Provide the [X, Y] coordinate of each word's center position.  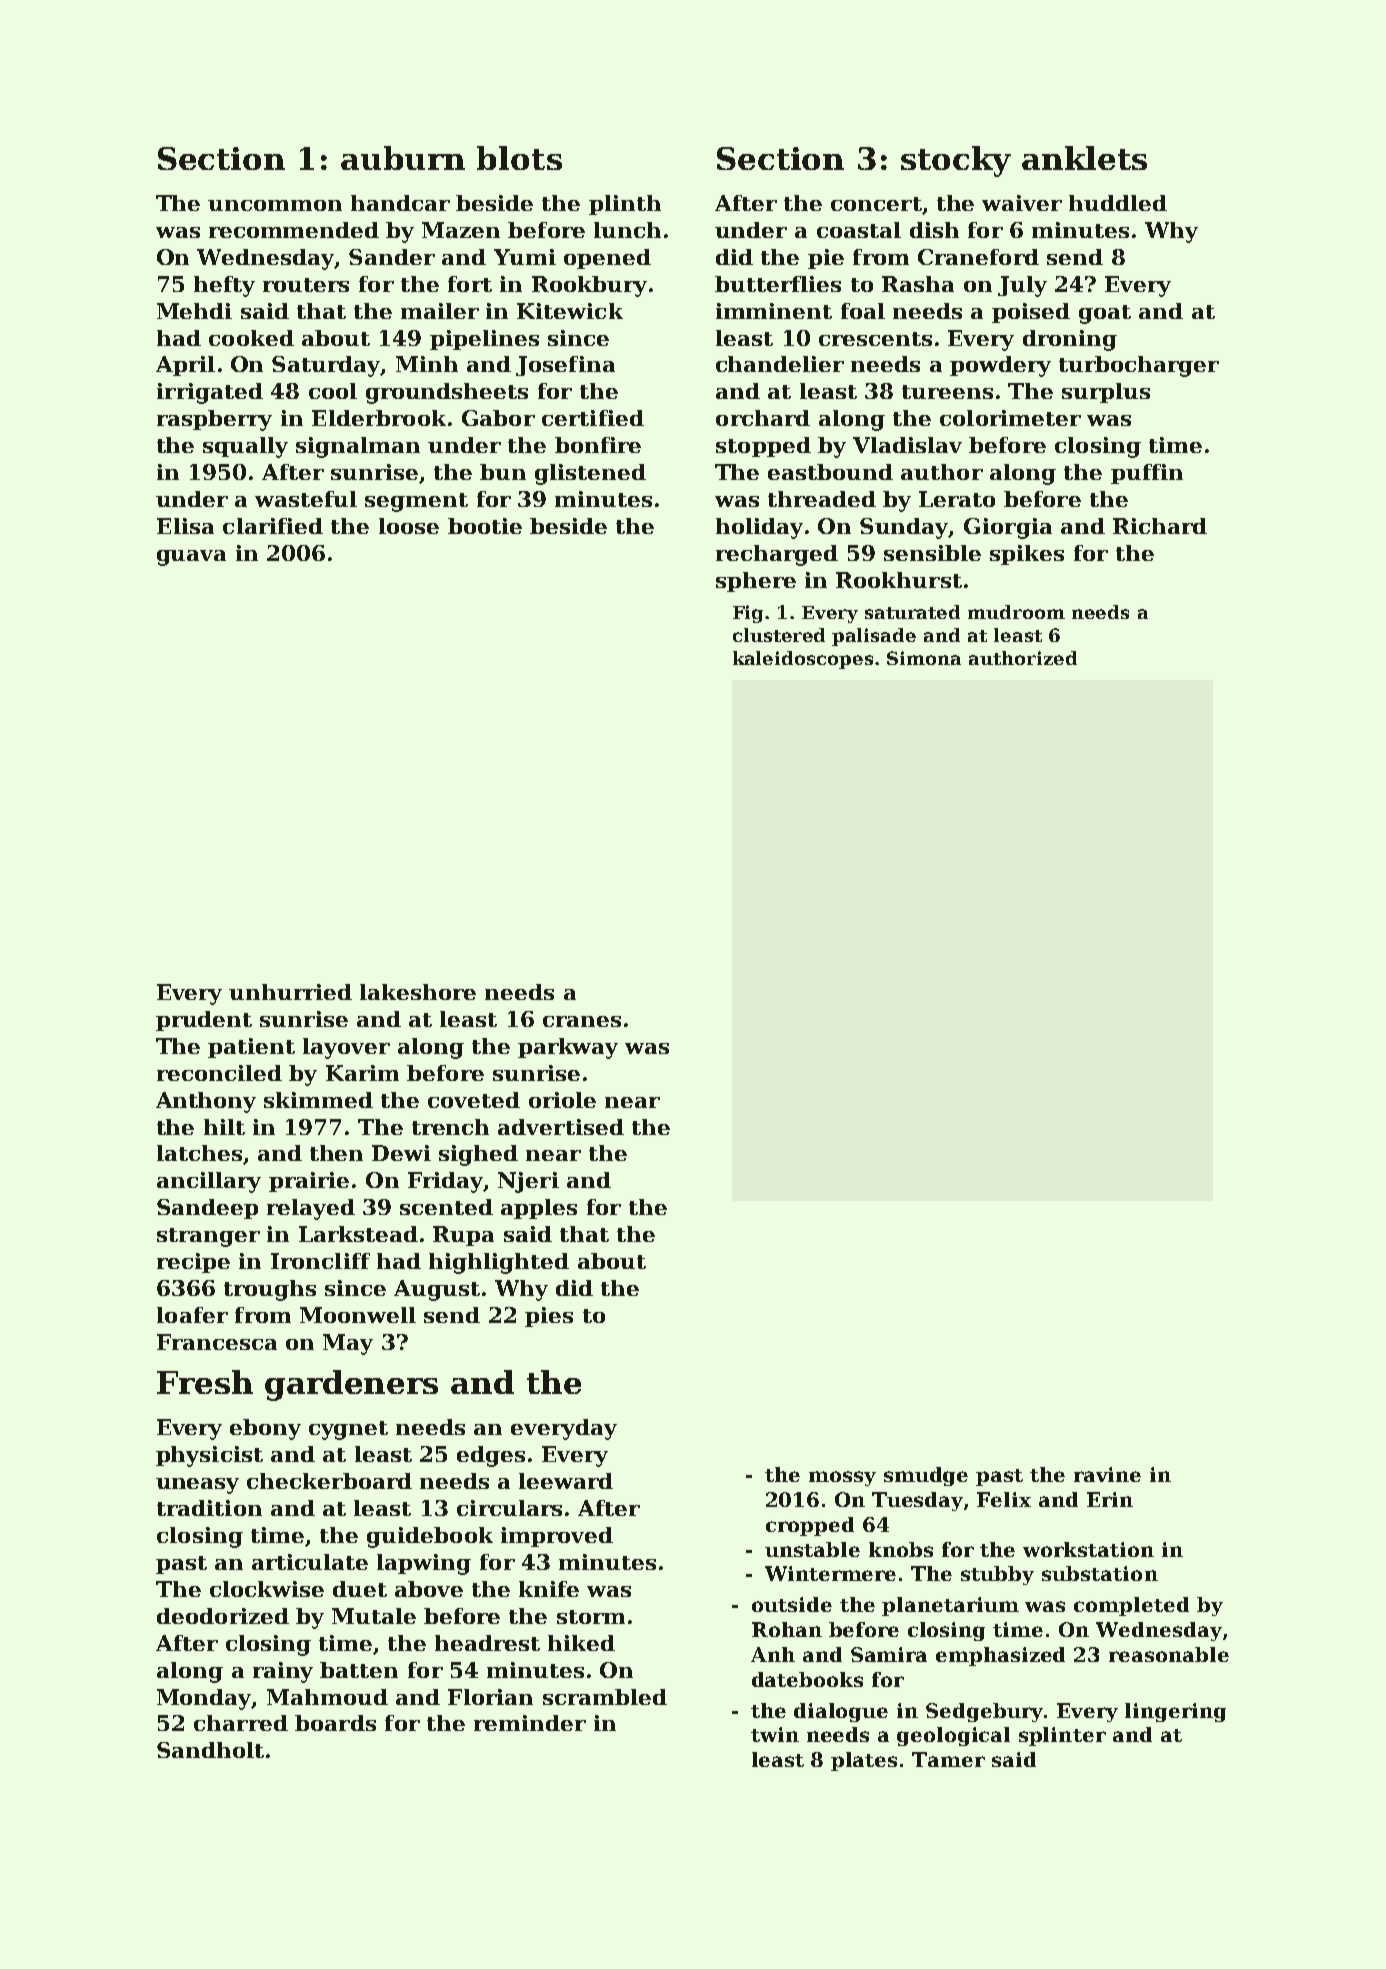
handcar [400, 203]
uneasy [197, 1486]
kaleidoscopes [803, 660]
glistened [590, 474]
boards [335, 1723]
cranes [582, 1021]
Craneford [978, 257]
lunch [627, 230]
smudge [926, 1476]
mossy [842, 1478]
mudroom [1016, 612]
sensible [932, 553]
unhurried [290, 992]
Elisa [185, 526]
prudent [204, 1021]
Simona [924, 658]
